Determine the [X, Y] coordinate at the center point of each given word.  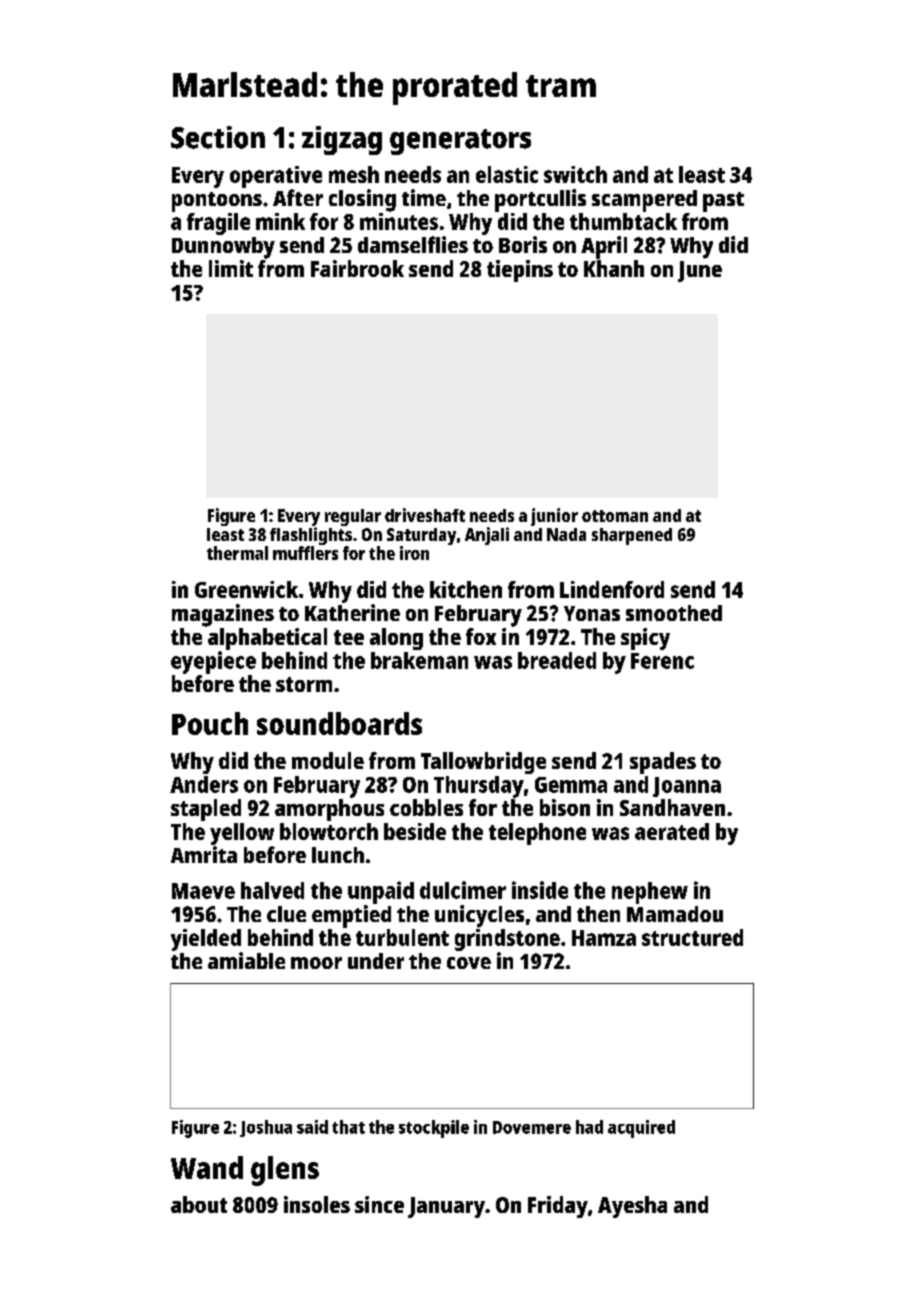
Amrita [204, 854]
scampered [644, 201]
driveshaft [425, 515]
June [700, 271]
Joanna [687, 787]
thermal [237, 553]
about [199, 1204]
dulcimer [463, 890]
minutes [399, 221]
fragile [218, 224]
